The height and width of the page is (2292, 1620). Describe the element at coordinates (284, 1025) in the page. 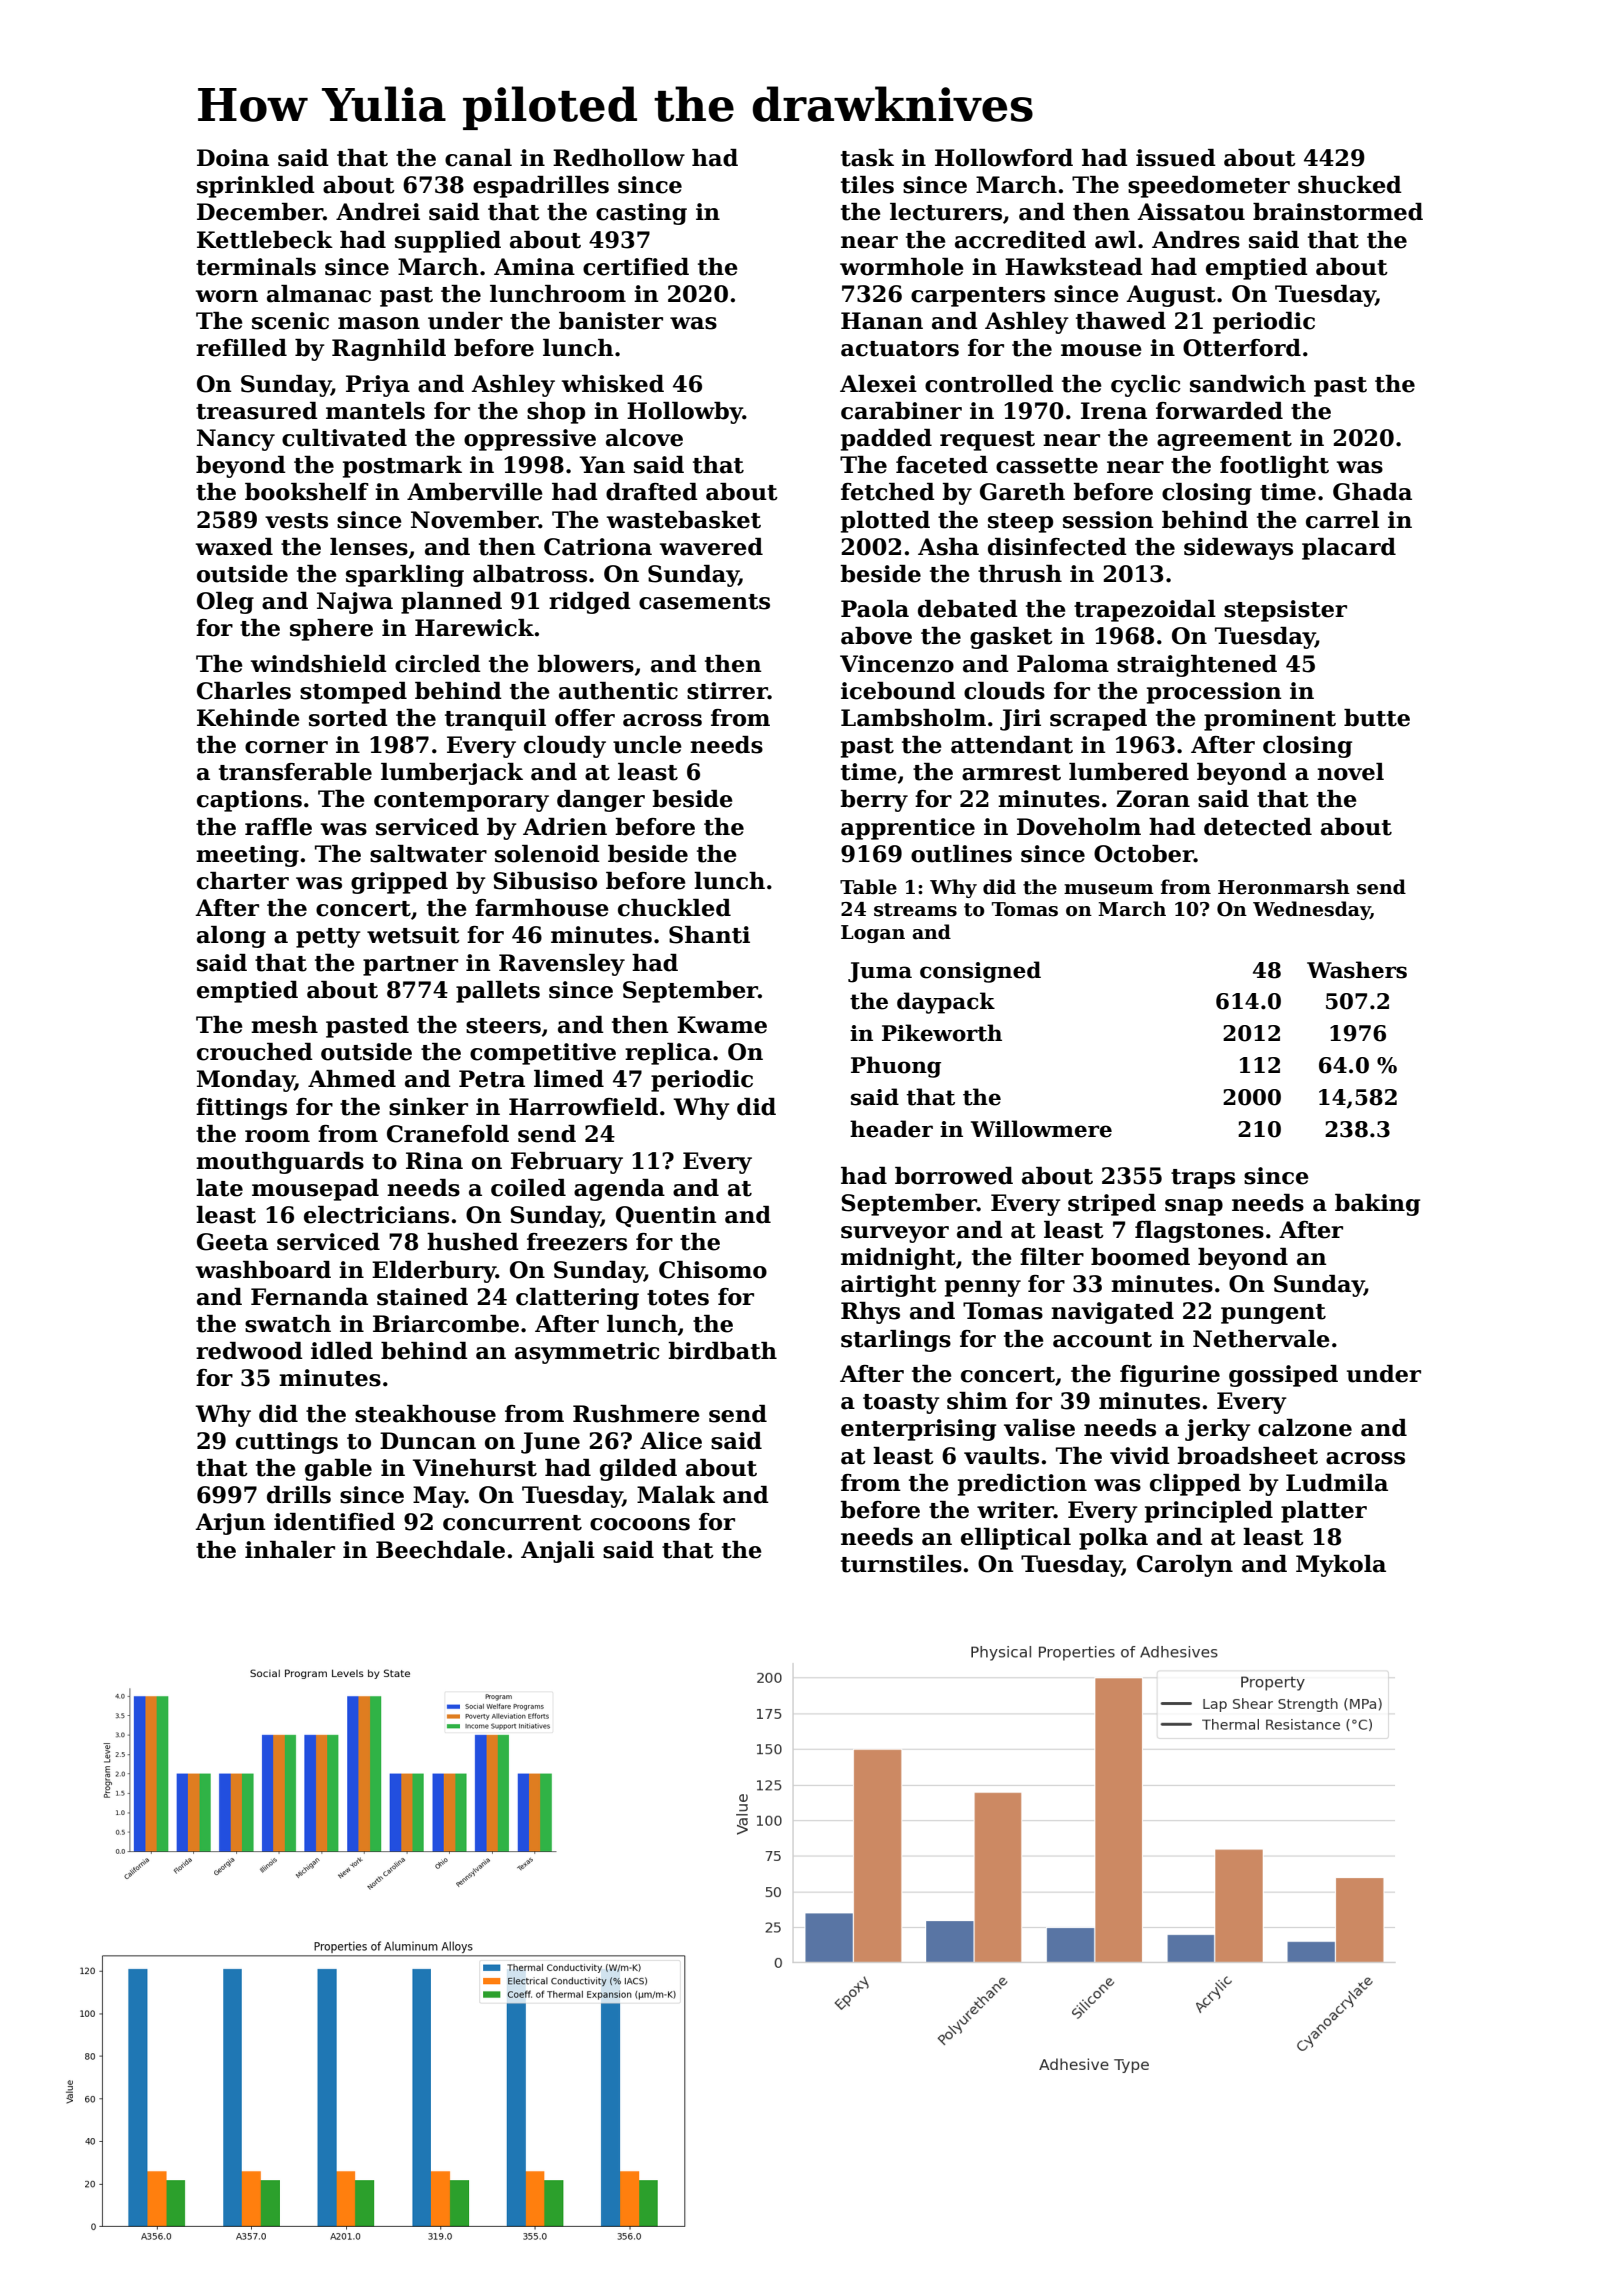

I see `mesh` at that location.
